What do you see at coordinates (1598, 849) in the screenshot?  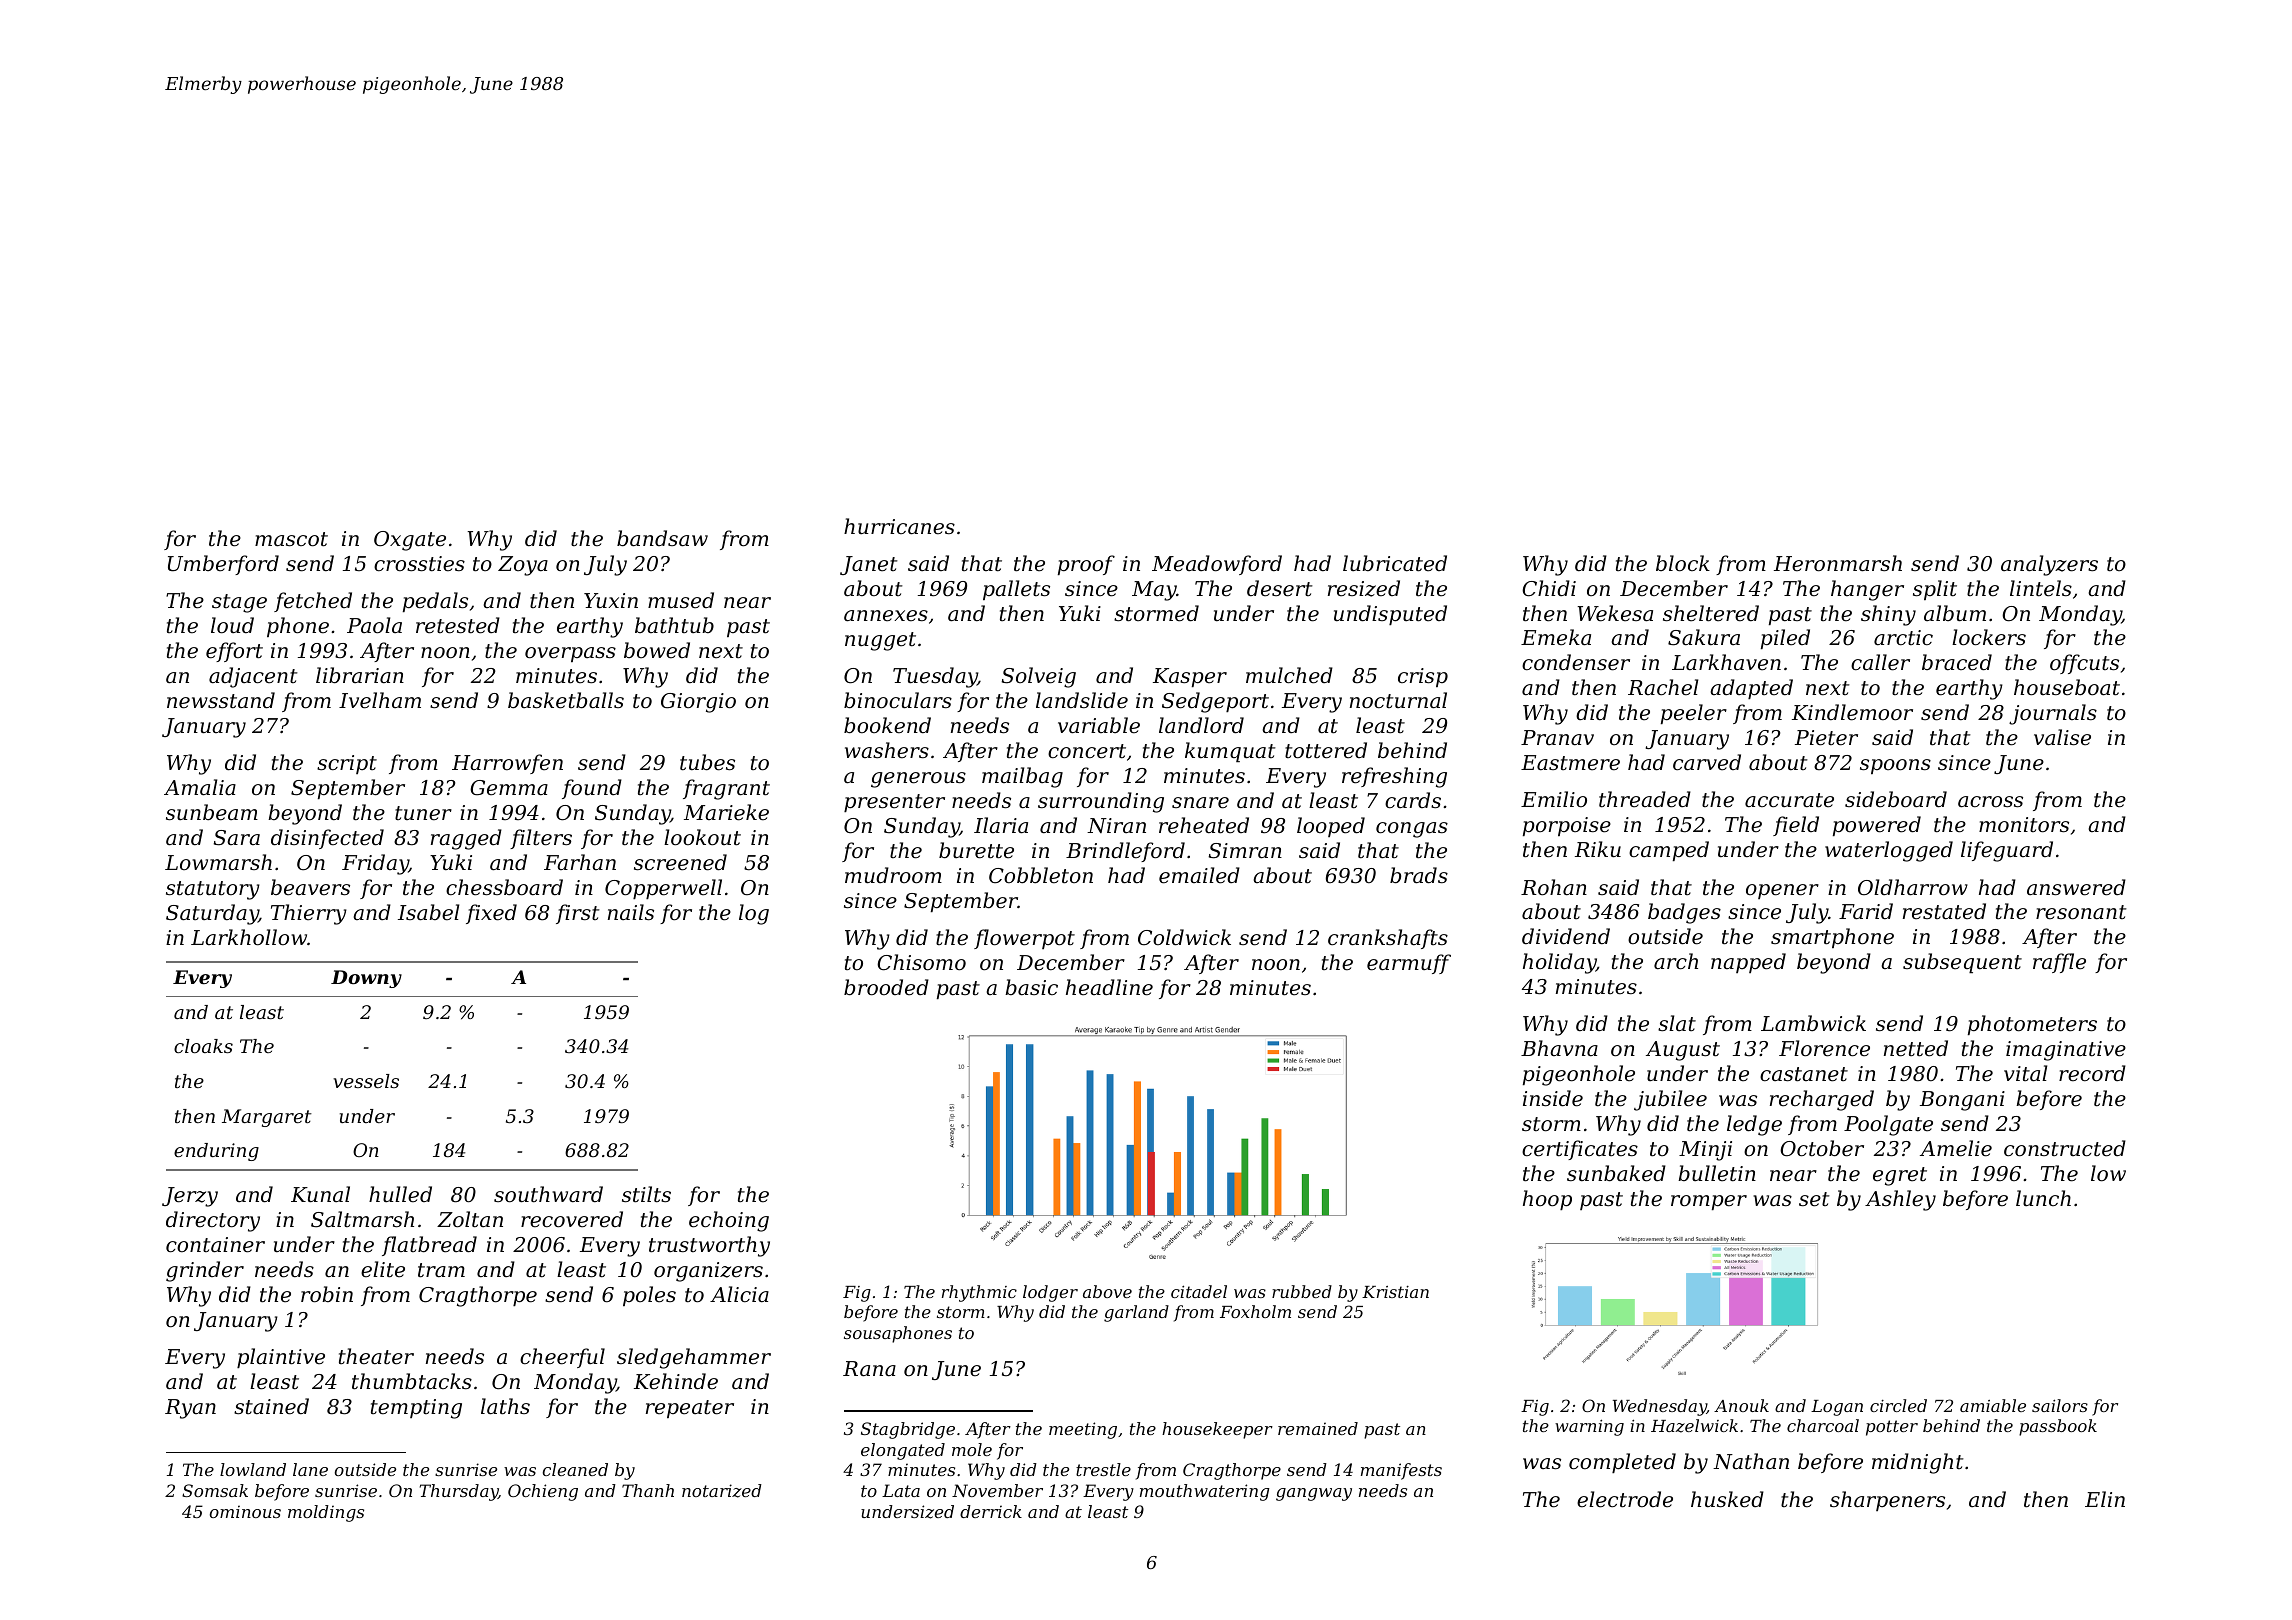 I see `Riku` at bounding box center [1598, 849].
